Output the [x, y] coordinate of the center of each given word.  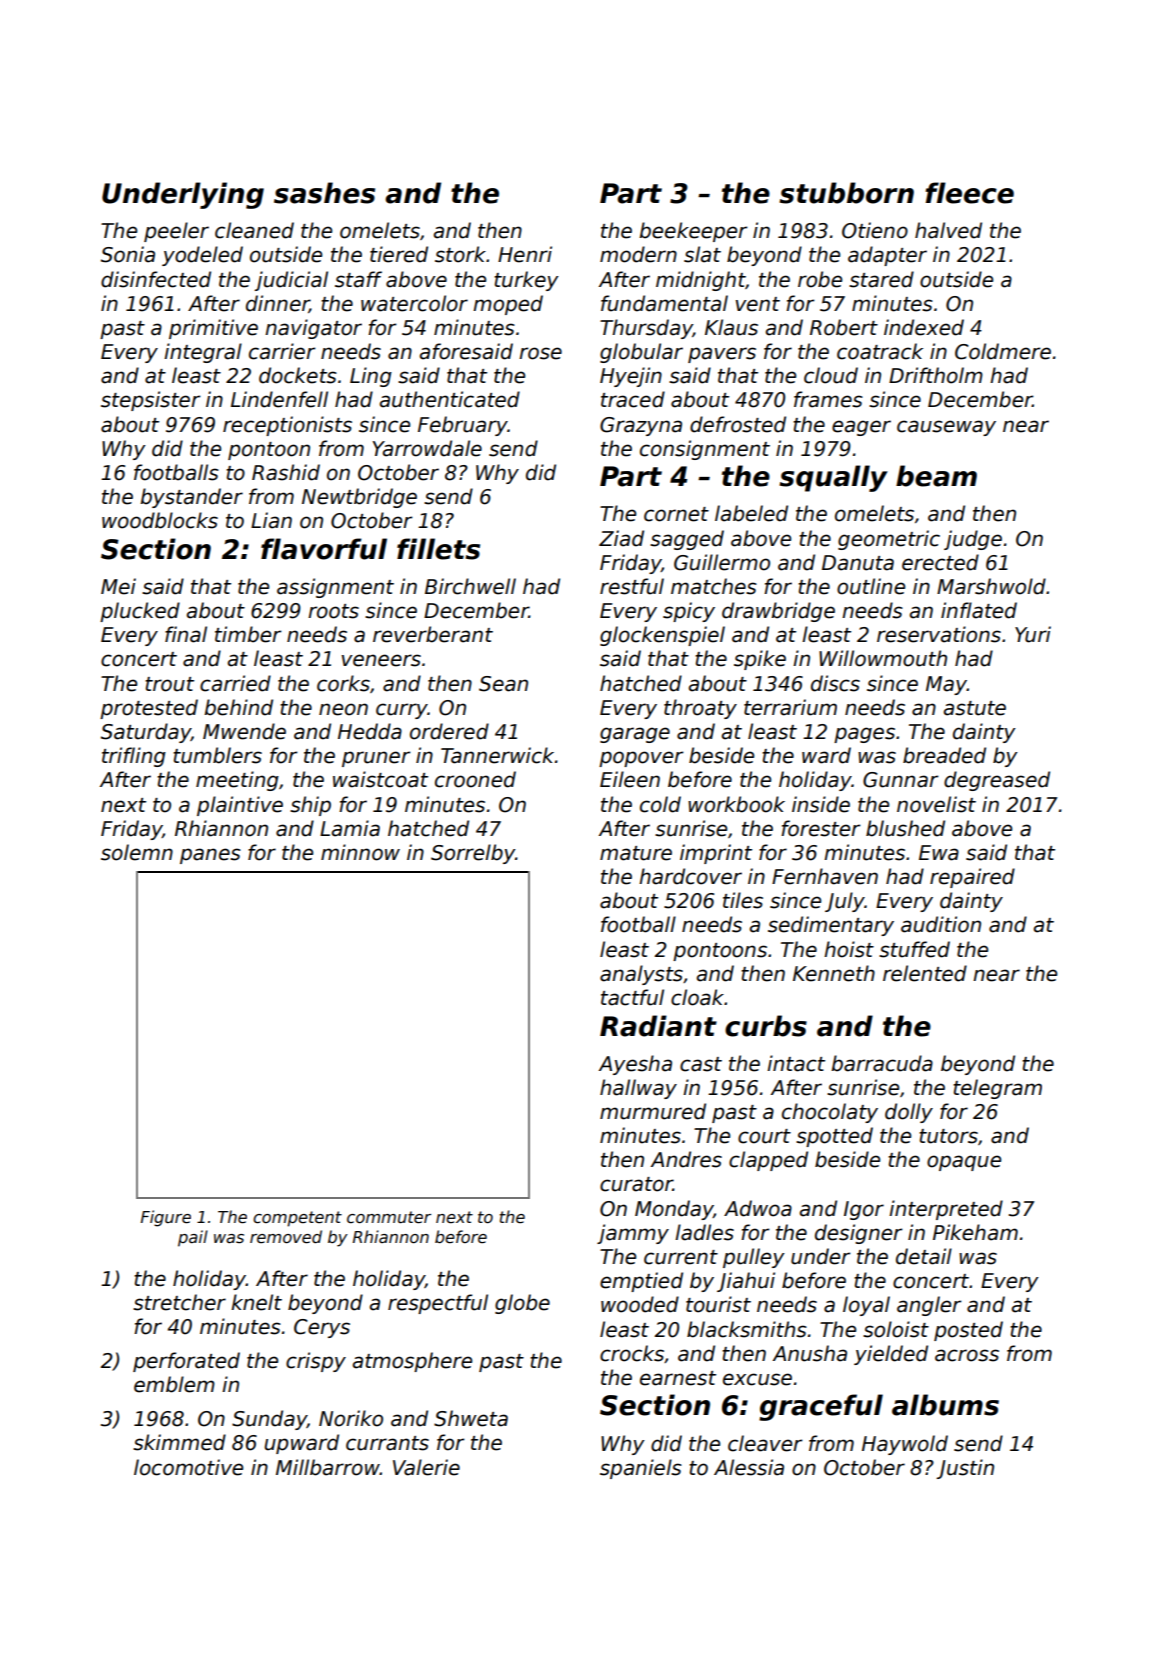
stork [460, 254]
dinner [277, 304]
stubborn [846, 193]
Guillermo [722, 562]
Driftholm [936, 375]
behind [238, 707]
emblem [174, 1384]
